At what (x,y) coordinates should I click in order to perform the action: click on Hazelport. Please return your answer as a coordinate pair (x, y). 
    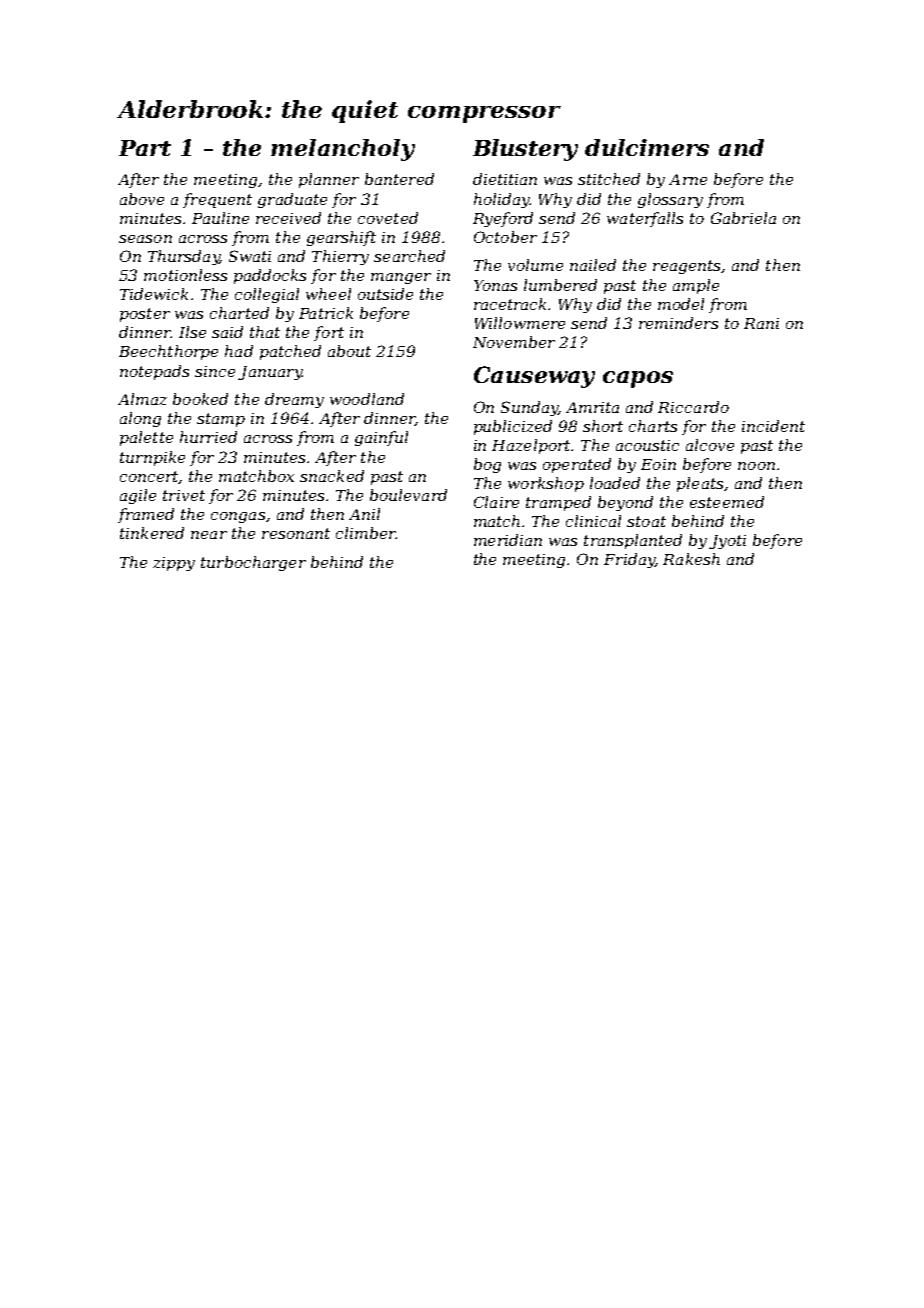
    Looking at the image, I should click on (531, 446).
